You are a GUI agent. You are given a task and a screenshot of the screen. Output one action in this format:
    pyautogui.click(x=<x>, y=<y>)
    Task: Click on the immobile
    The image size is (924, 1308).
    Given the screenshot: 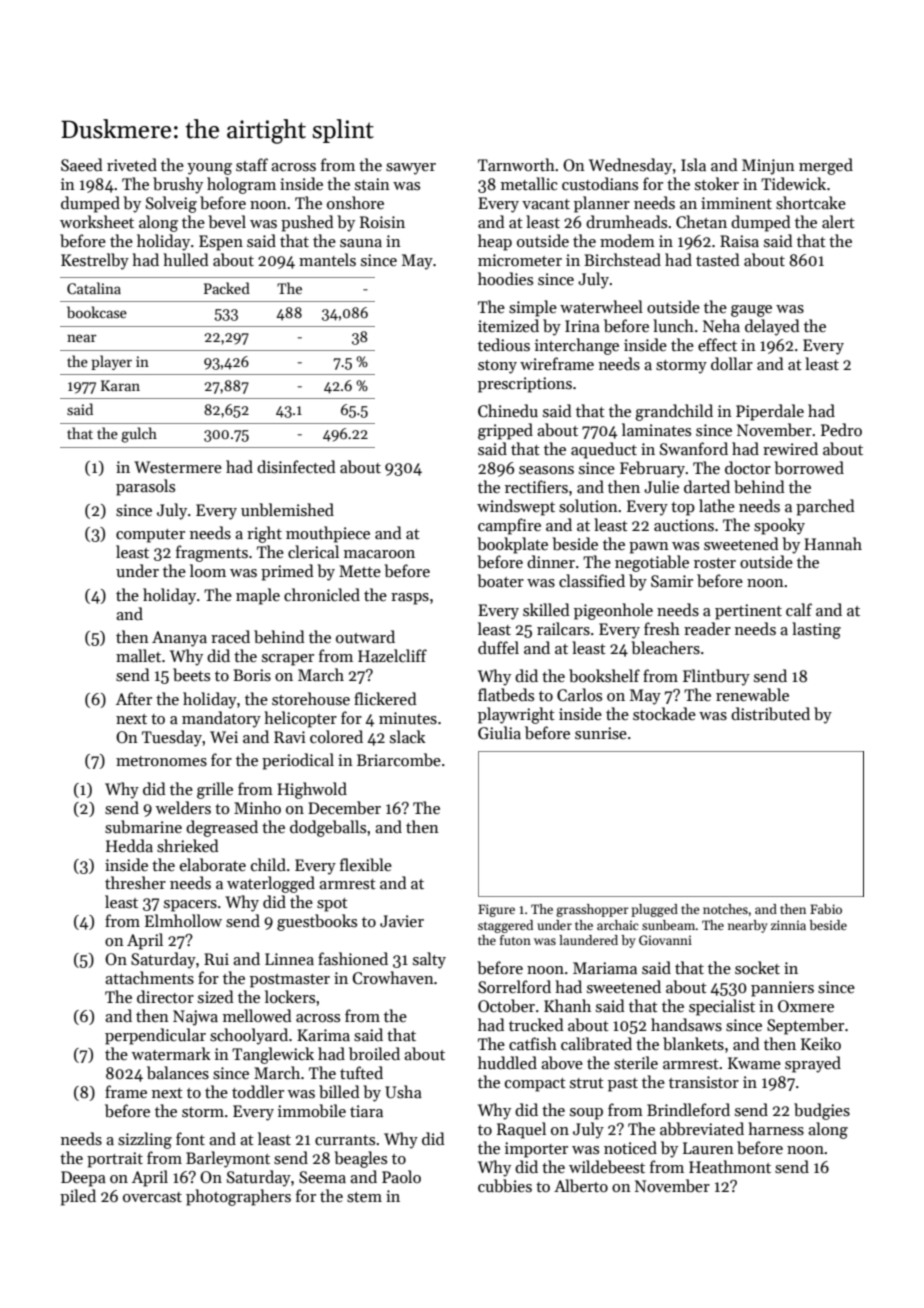 What is the action you would take?
    pyautogui.click(x=312, y=1111)
